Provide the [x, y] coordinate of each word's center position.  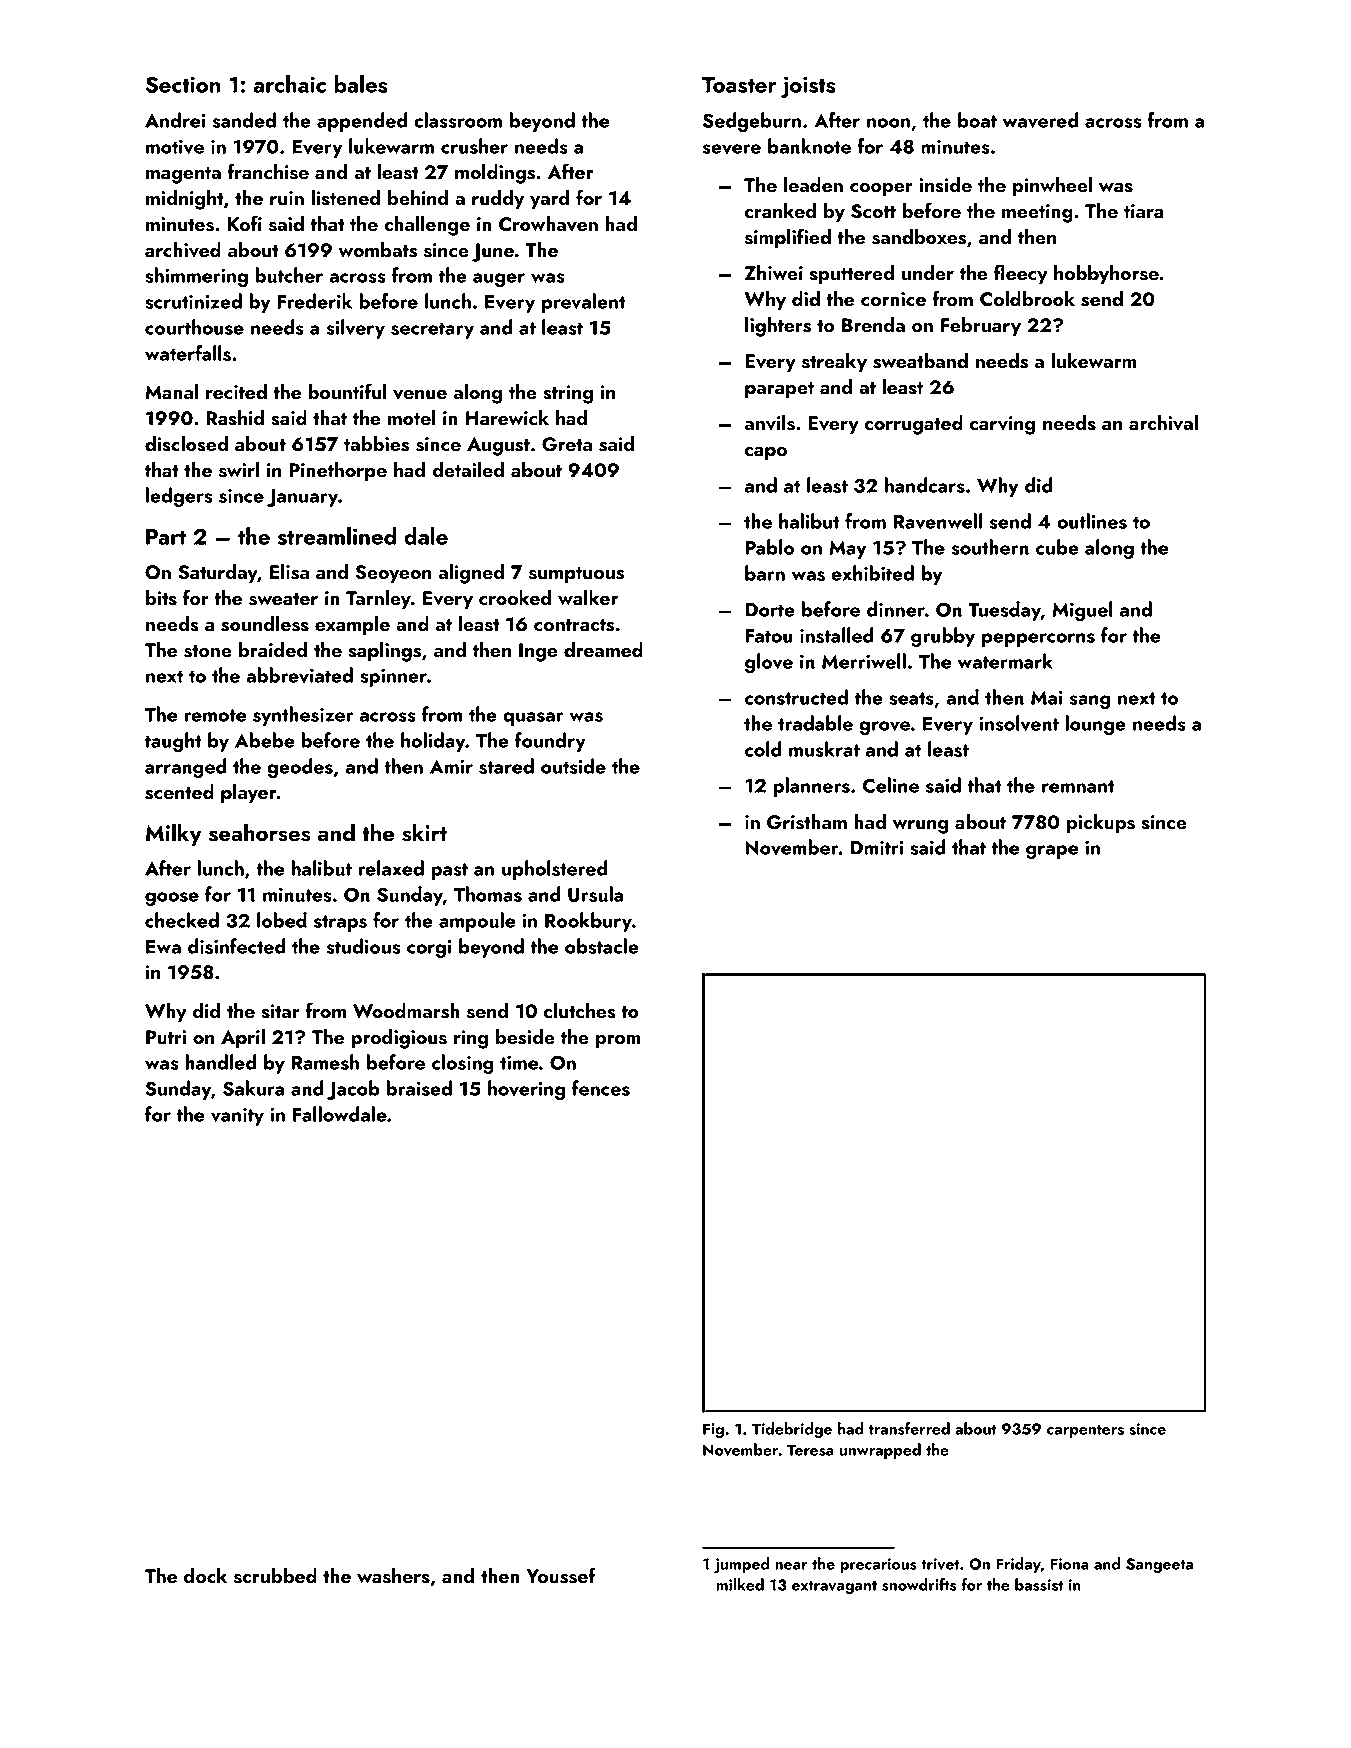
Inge [538, 652]
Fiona [1070, 1564]
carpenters [1085, 1431]
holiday [433, 742]
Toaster [739, 85]
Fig [713, 1431]
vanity [237, 1117]
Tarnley [378, 600]
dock [205, 1575]
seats [911, 698]
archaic [289, 84]
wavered [1040, 120]
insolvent [1019, 723]
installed [837, 635]
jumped [741, 1565]
